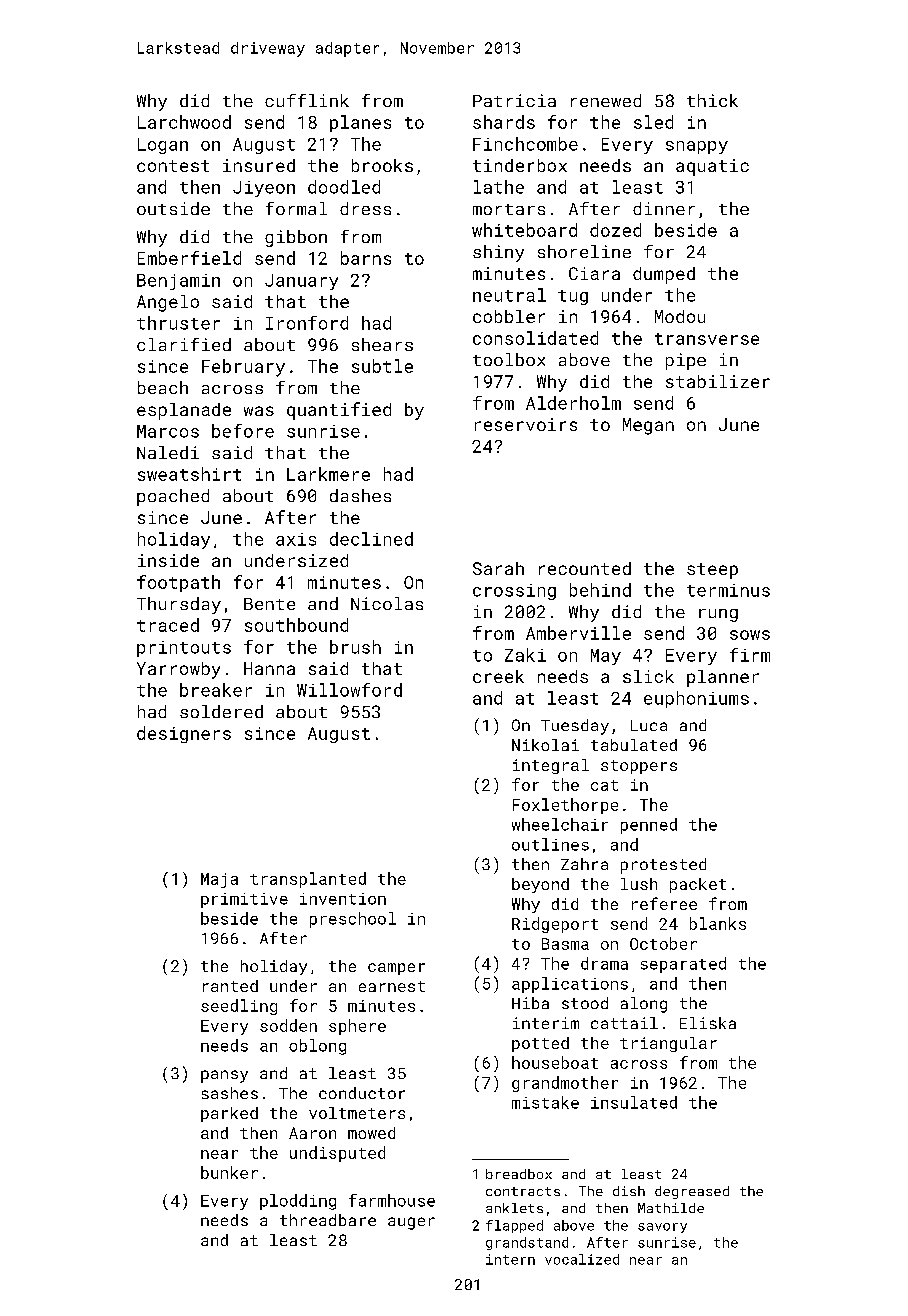 This screenshot has width=908, height=1316. Describe the element at coordinates (712, 100) in the screenshot. I see `thick` at that location.
